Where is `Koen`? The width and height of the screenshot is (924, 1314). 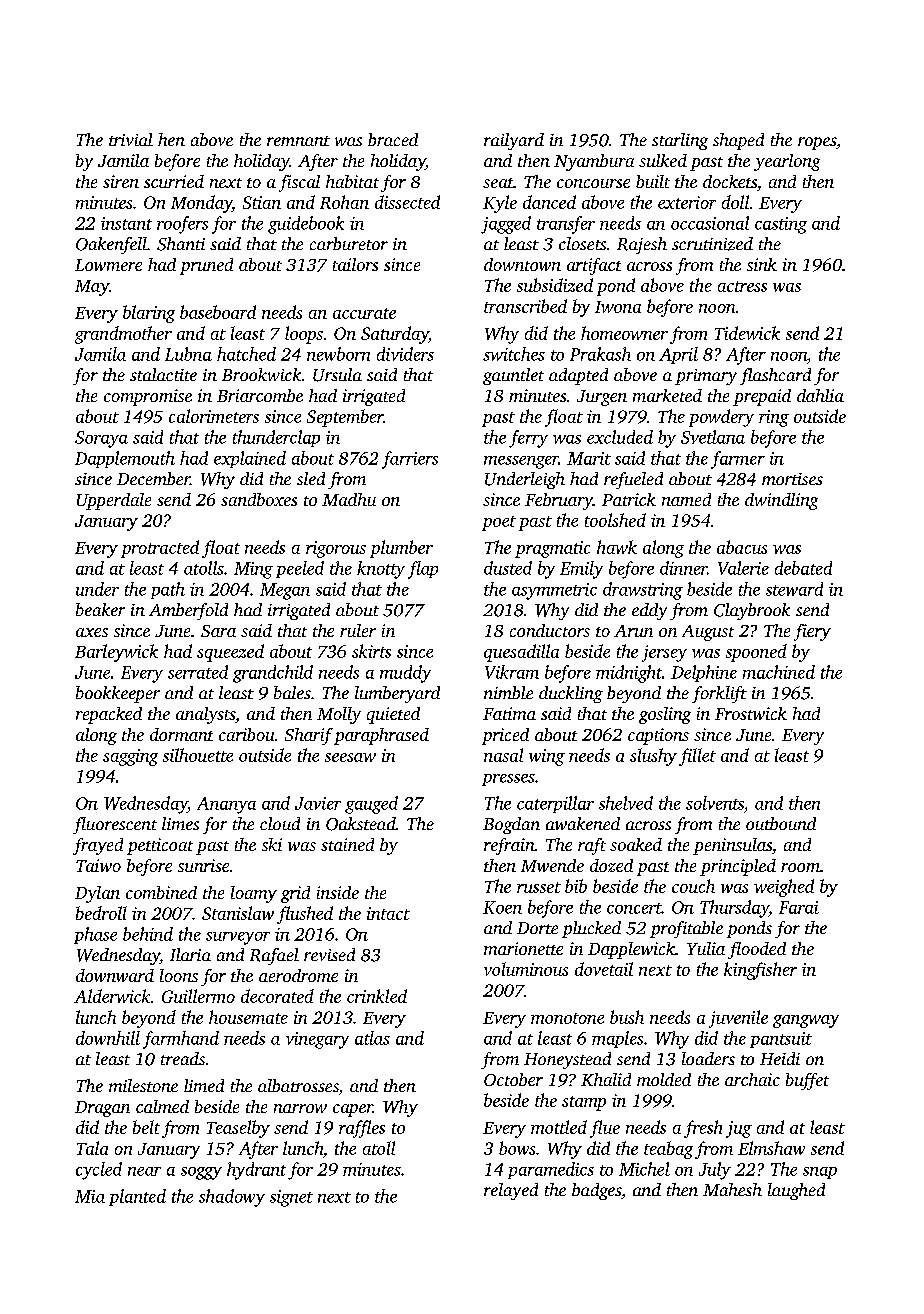
Koen is located at coordinates (502, 907).
